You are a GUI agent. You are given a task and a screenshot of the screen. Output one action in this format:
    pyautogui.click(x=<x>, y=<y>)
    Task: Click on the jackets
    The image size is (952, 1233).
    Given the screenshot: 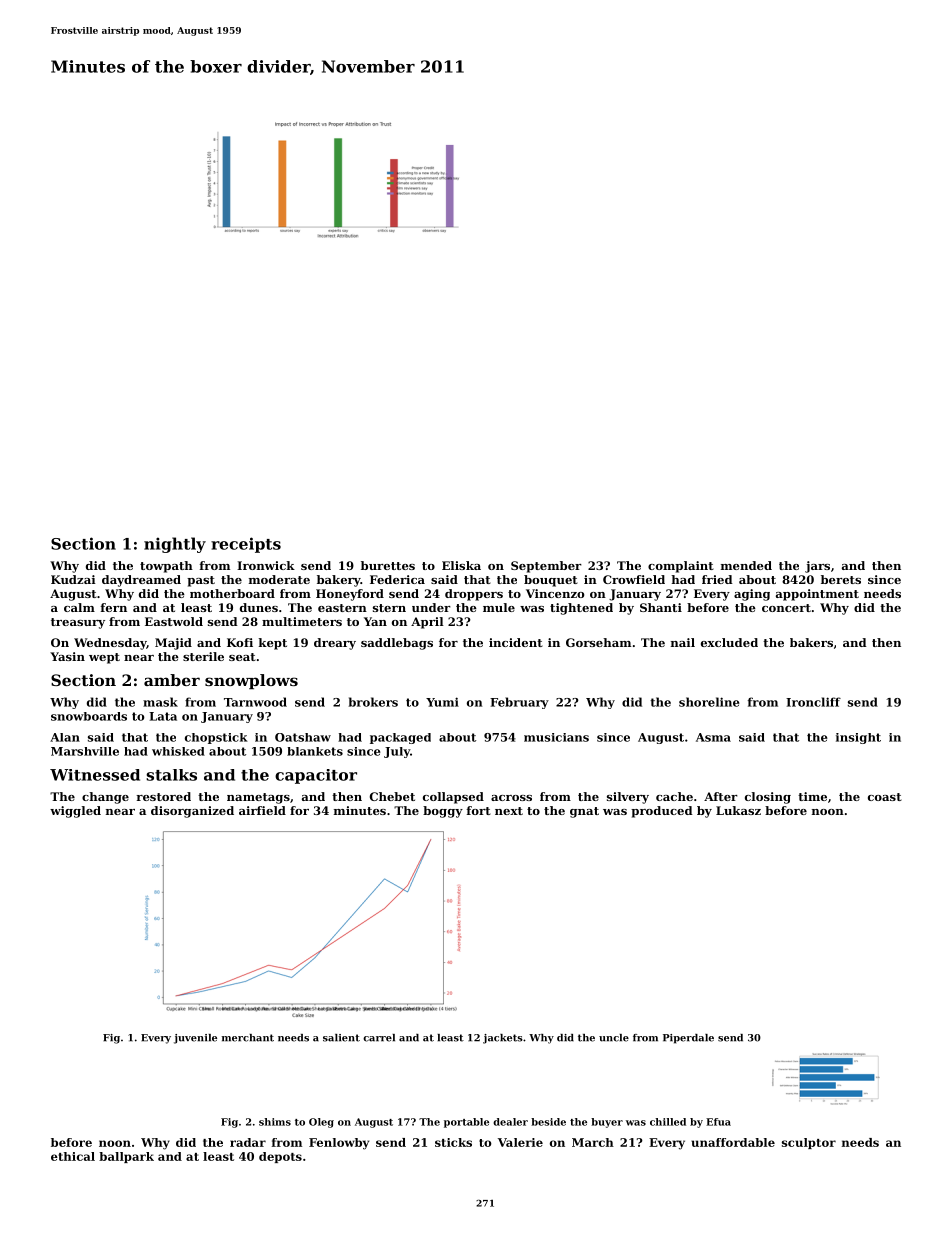 What is the action you would take?
    pyautogui.click(x=503, y=1039)
